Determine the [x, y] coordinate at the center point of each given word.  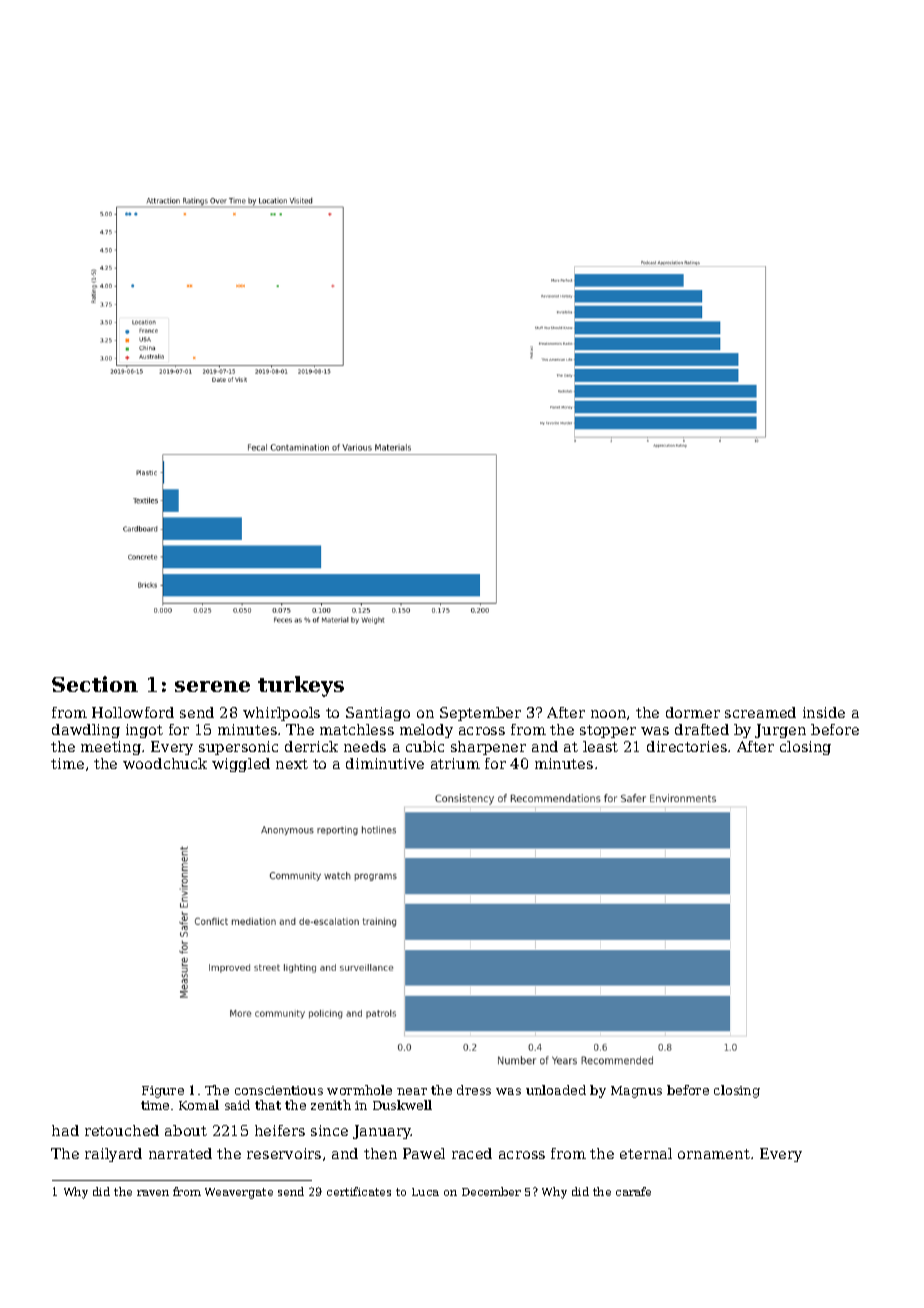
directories [687, 746]
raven [153, 1193]
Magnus [636, 1092]
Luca [425, 1192]
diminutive [385, 763]
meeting [111, 748]
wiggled [241, 765]
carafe [633, 1191]
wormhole [359, 1090]
